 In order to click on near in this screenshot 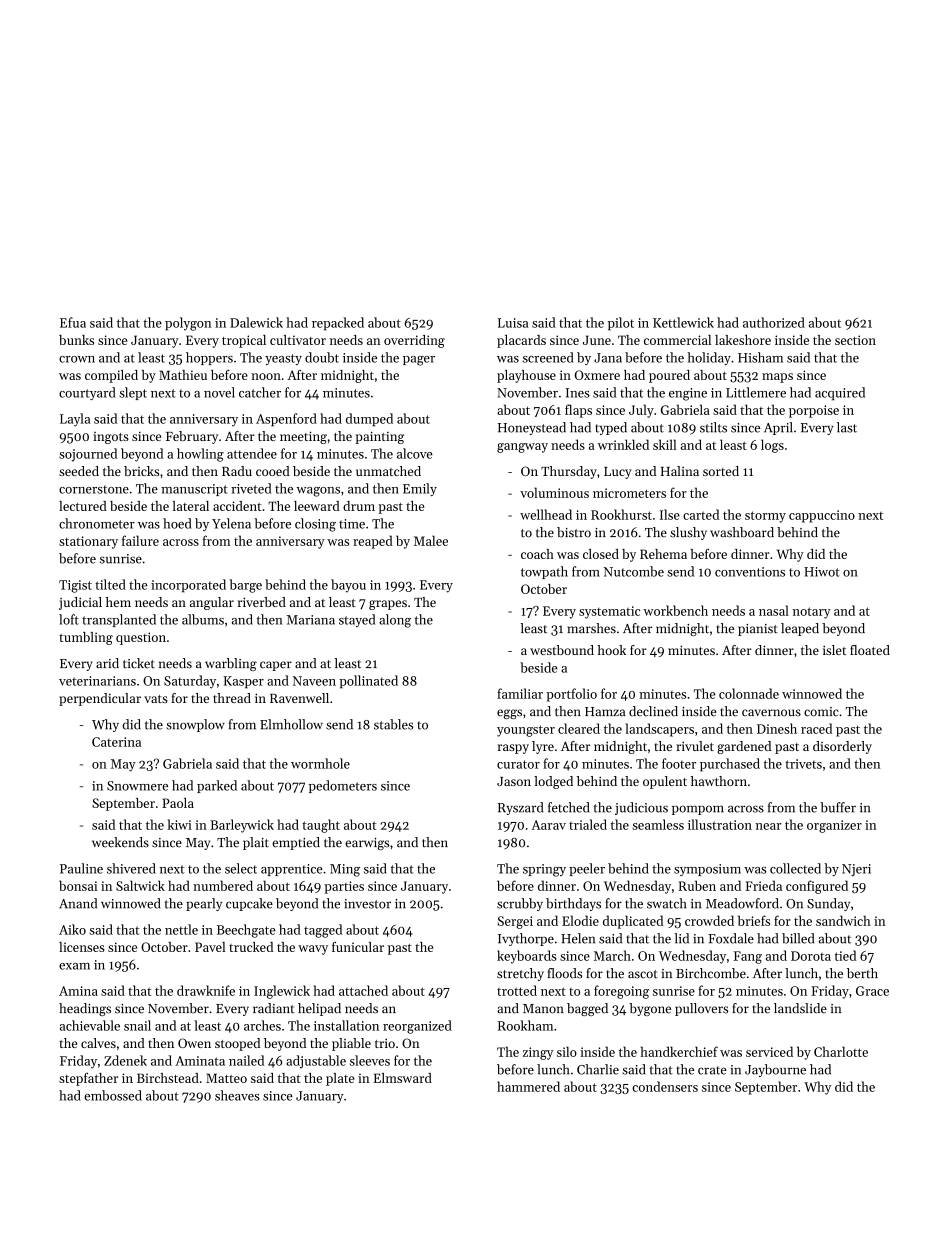, I will do `click(768, 826)`.
